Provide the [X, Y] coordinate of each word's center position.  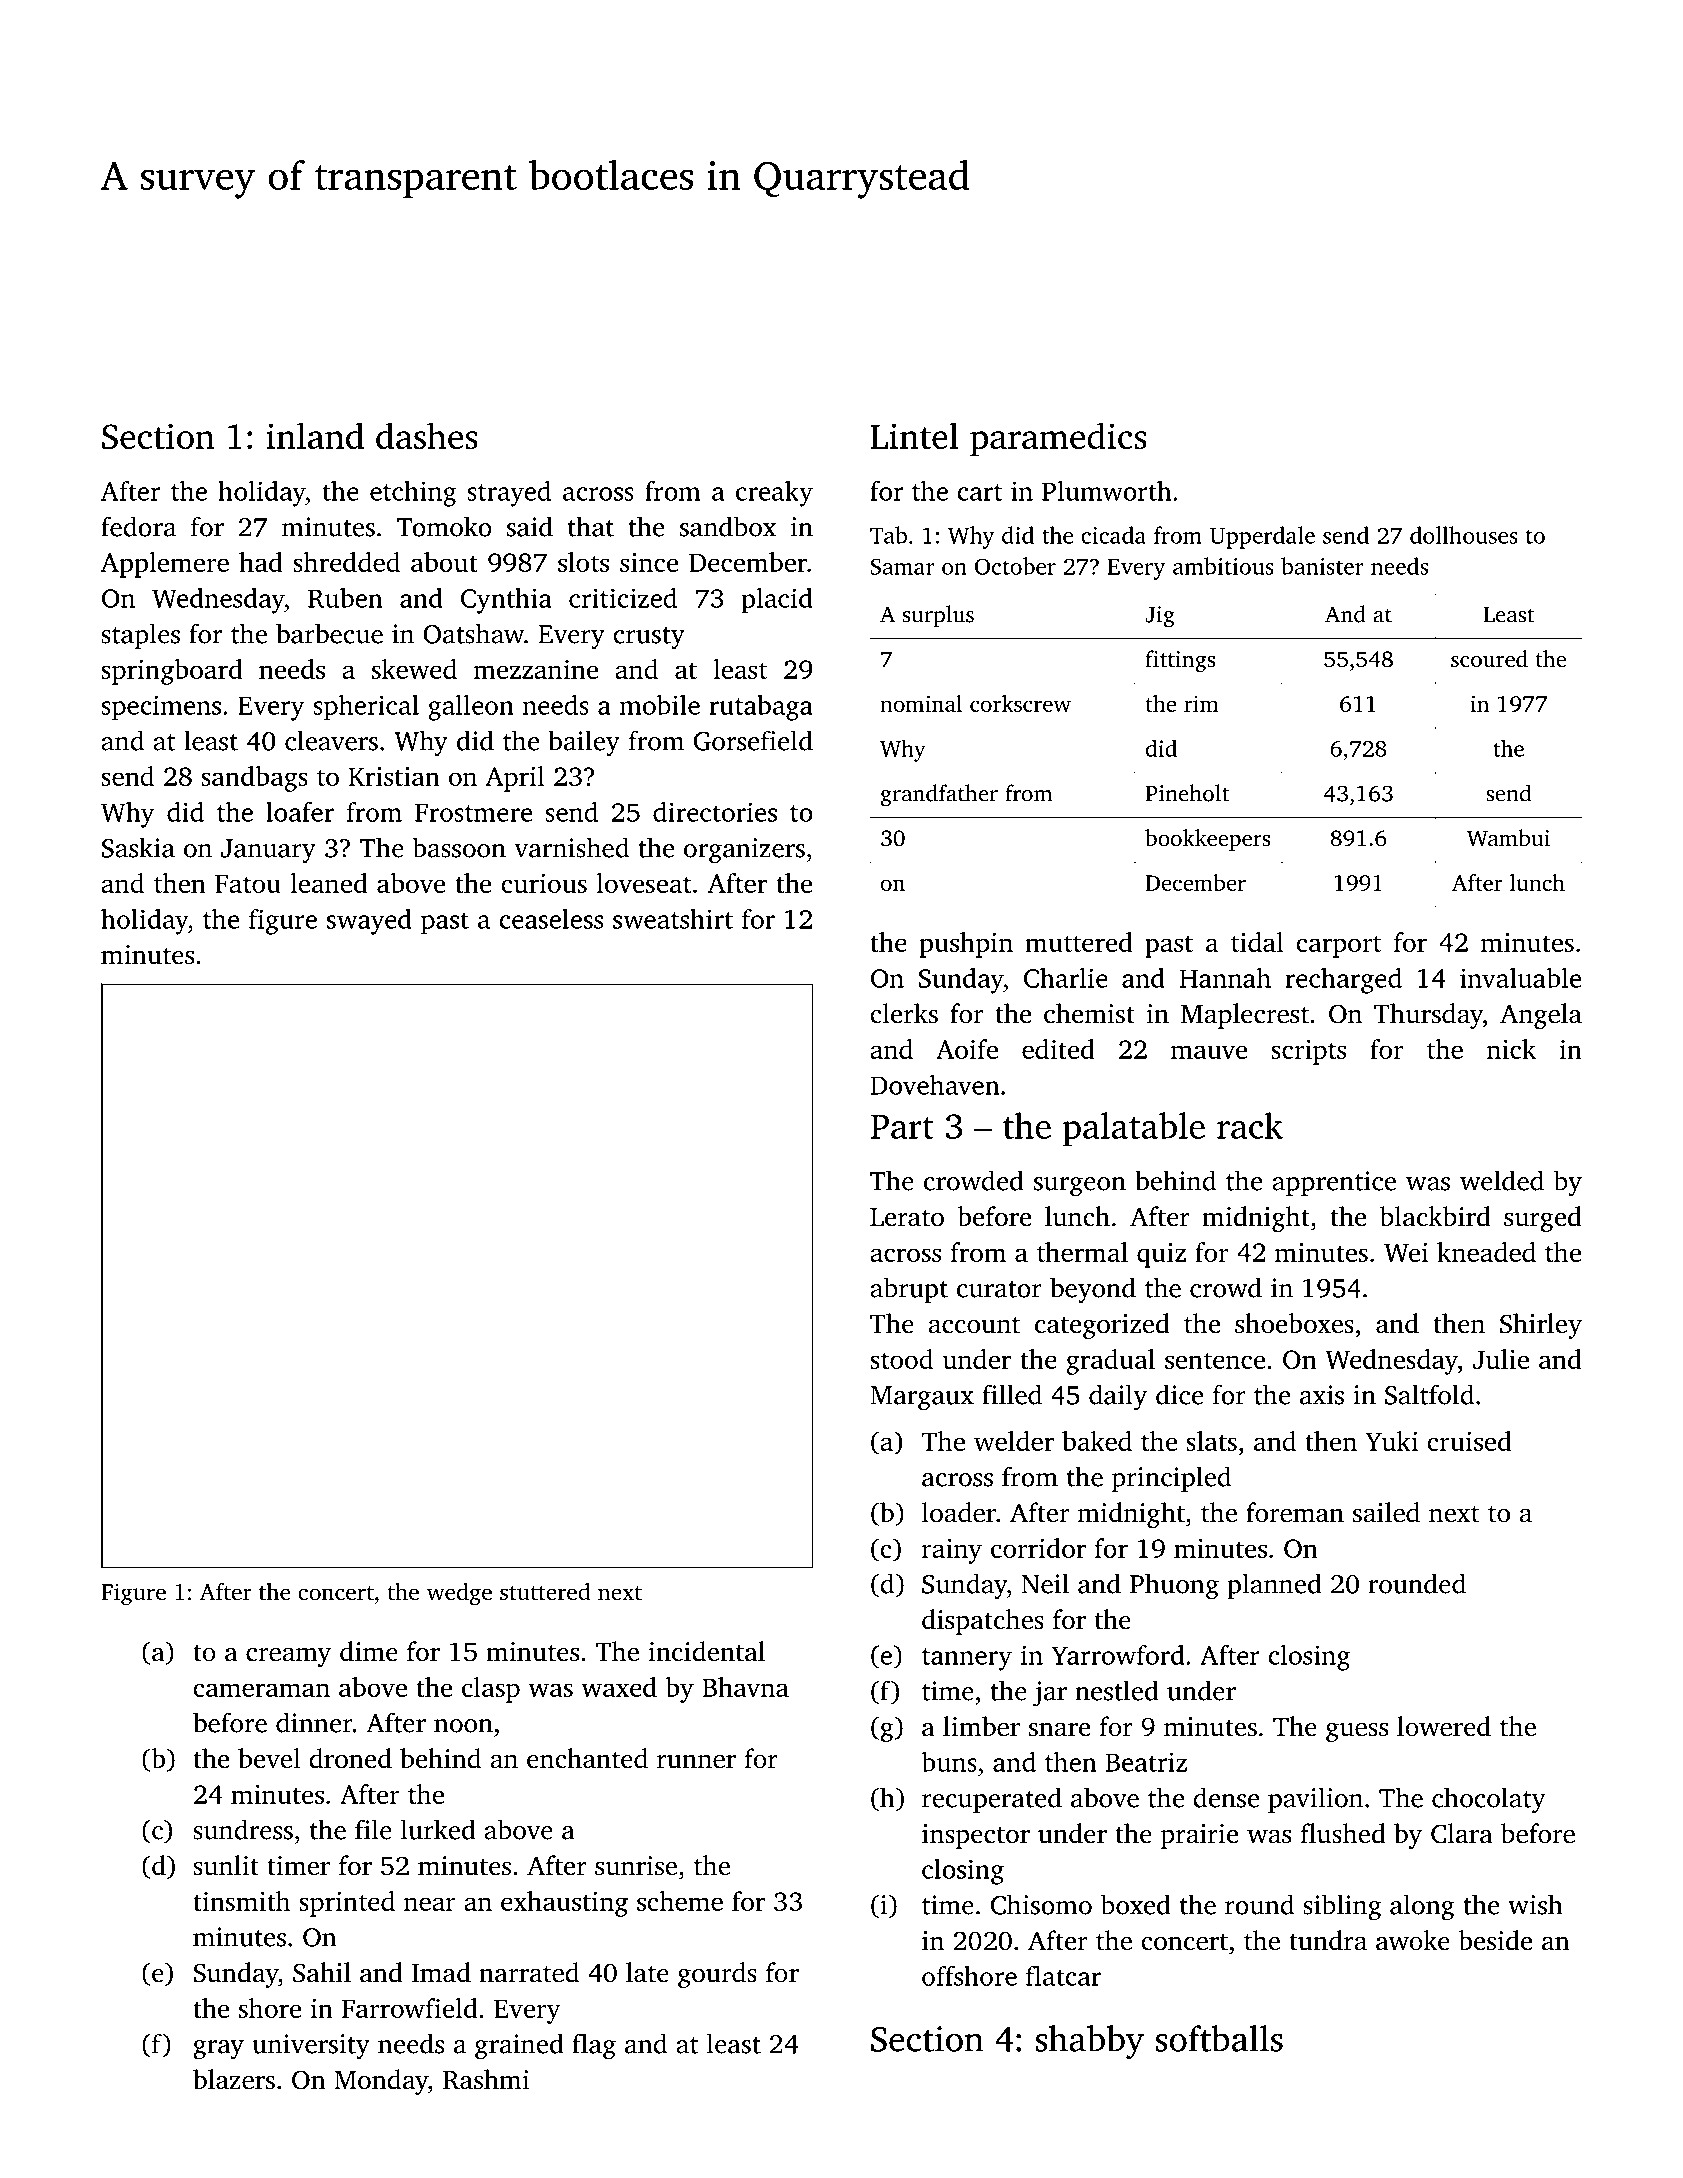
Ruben [345, 598]
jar [1050, 1694]
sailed [1386, 1512]
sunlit [226, 1865]
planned [1274, 1586]
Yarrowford [1117, 1655]
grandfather [939, 795]
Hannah [1225, 978]
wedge [459, 1594]
